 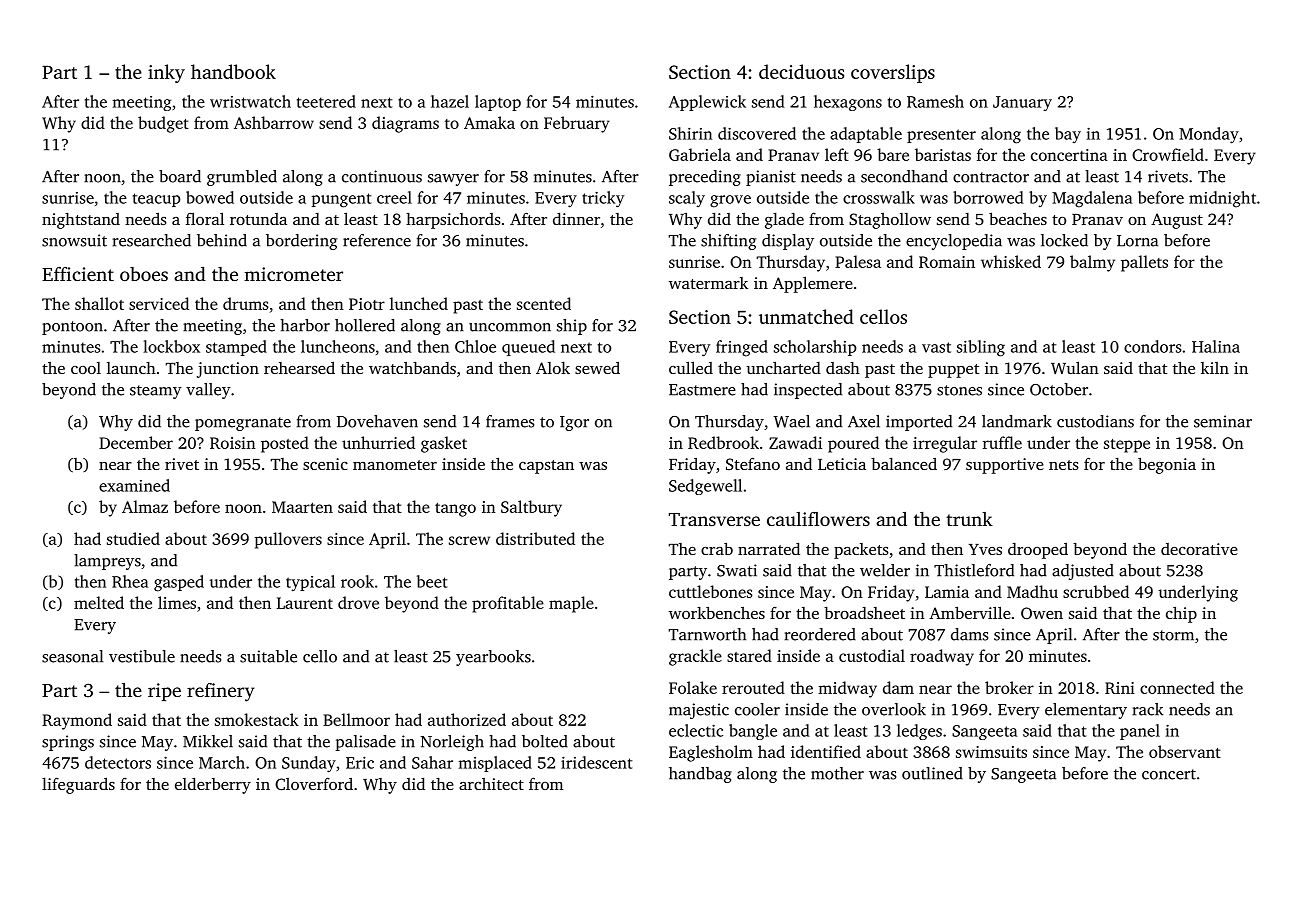 I want to click on deciduous, so click(x=801, y=71).
